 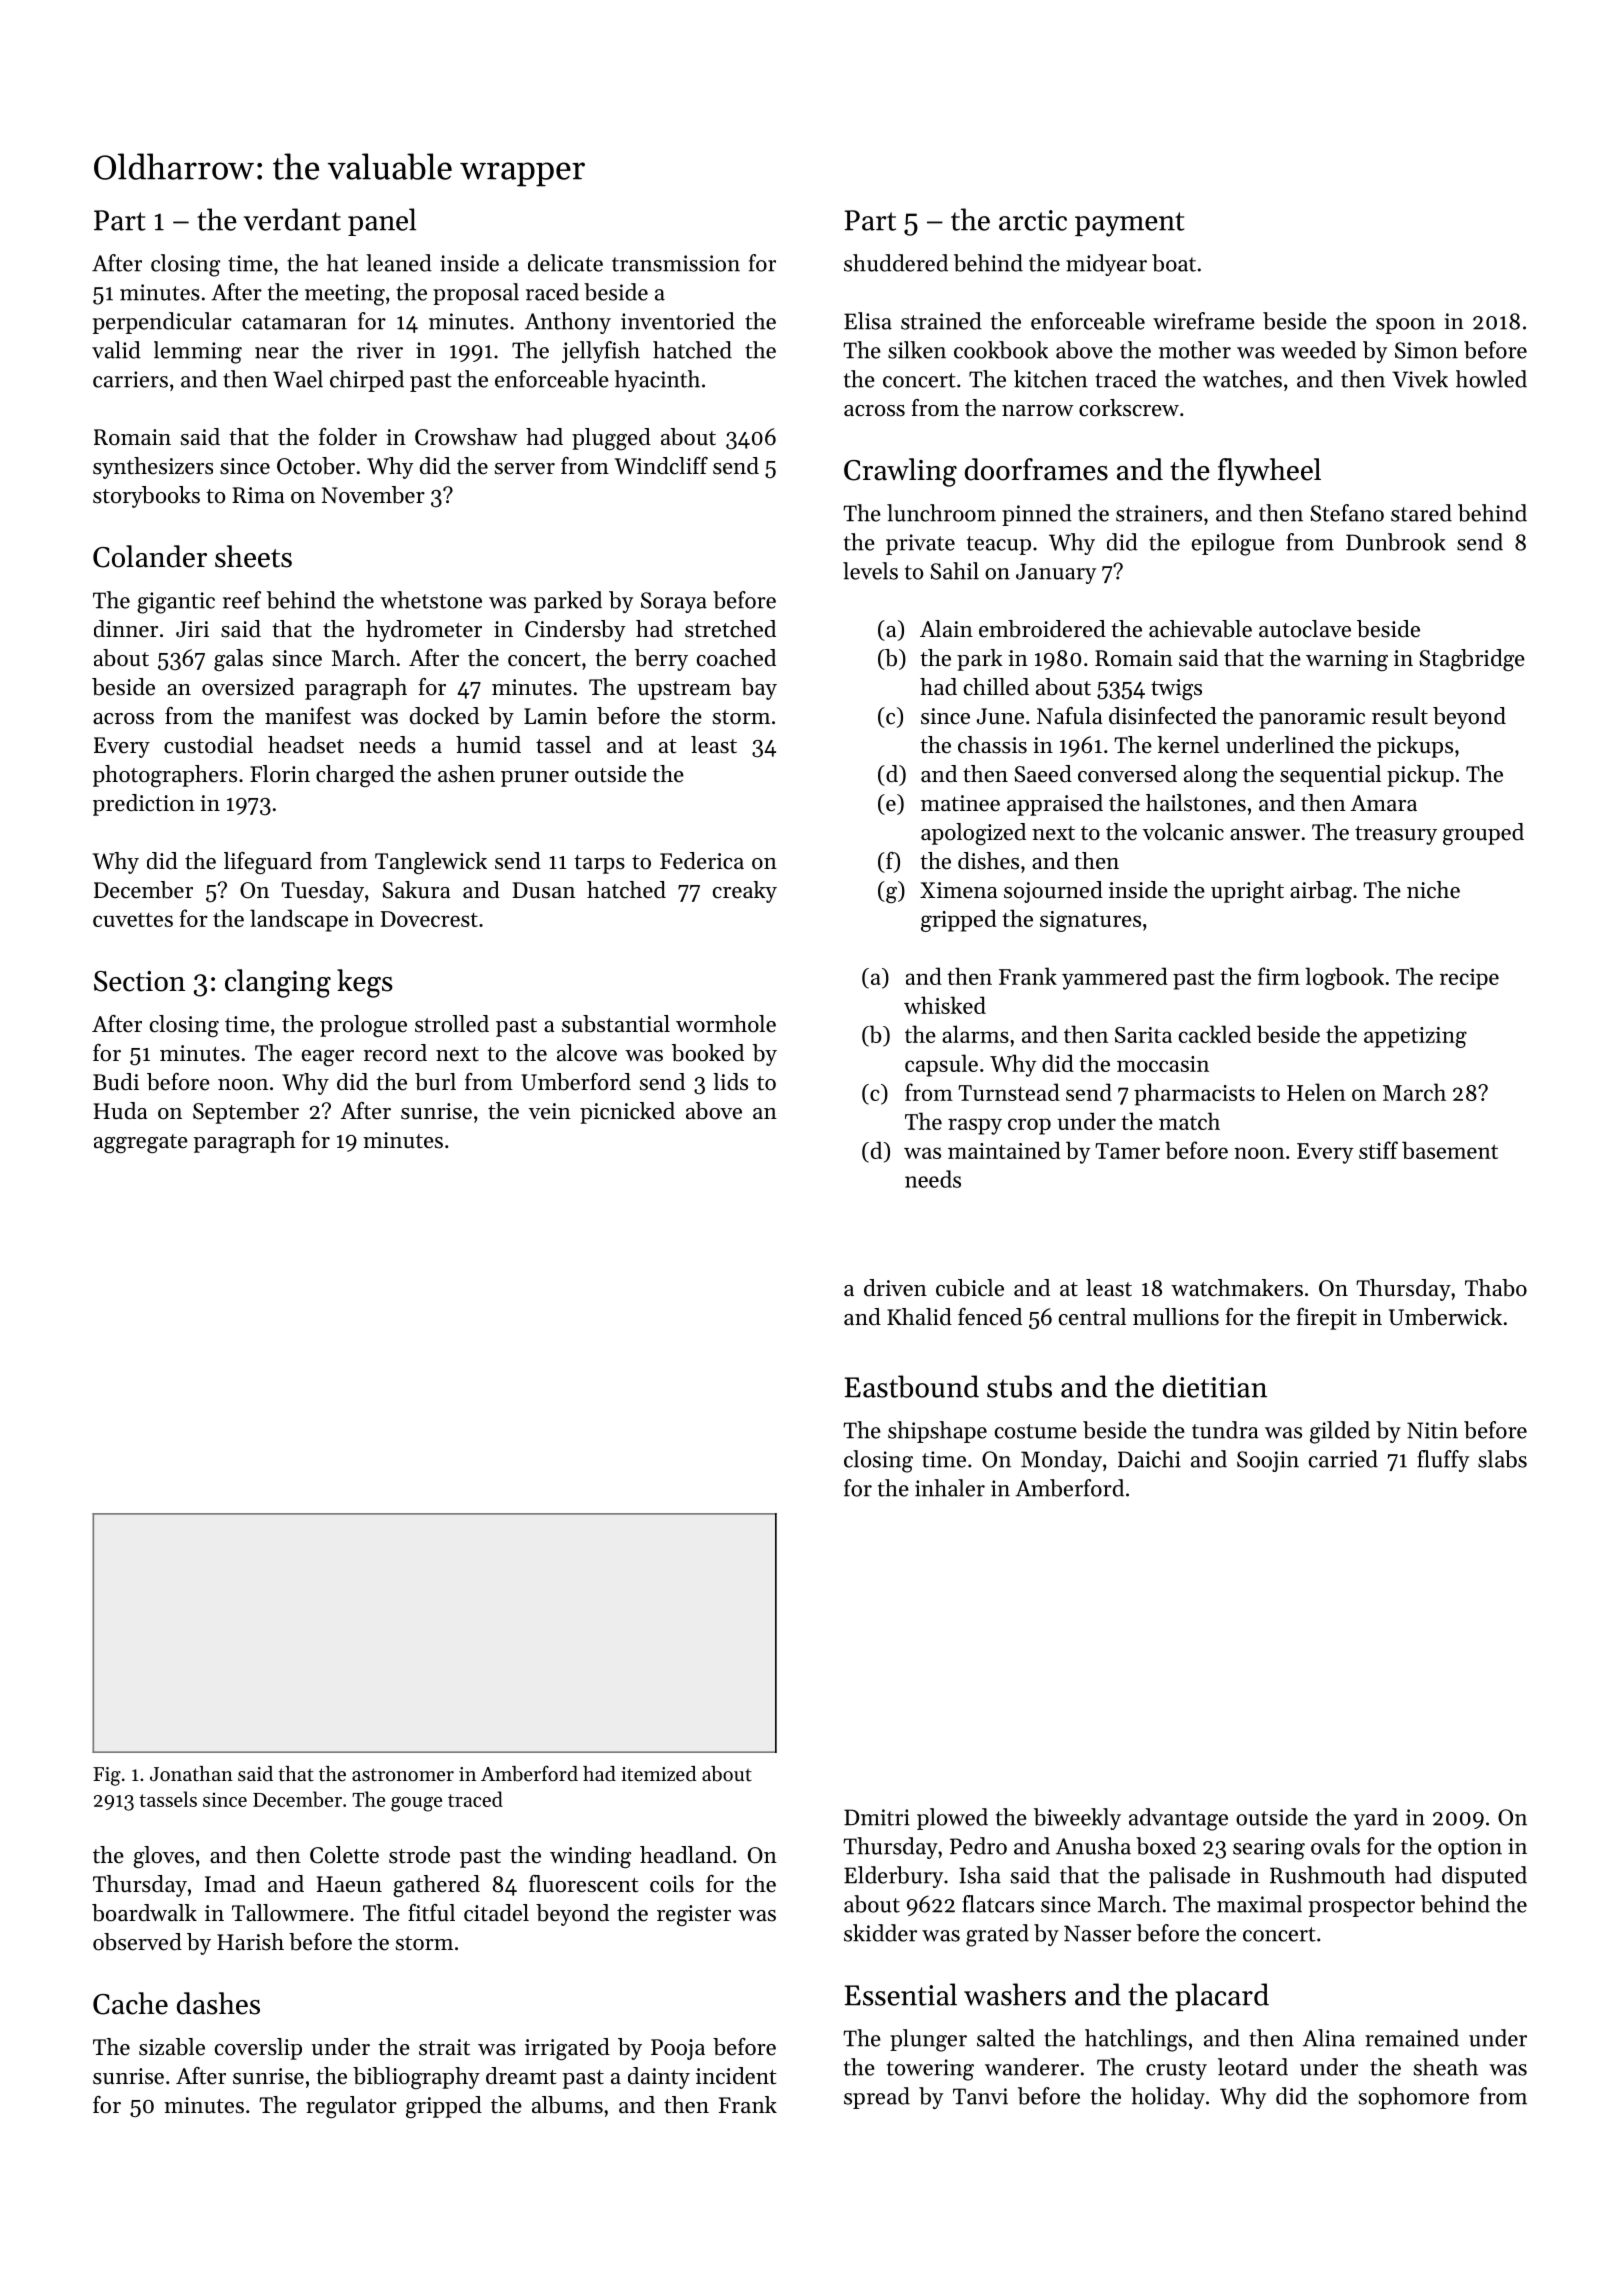 I want to click on prediction, so click(x=144, y=805).
